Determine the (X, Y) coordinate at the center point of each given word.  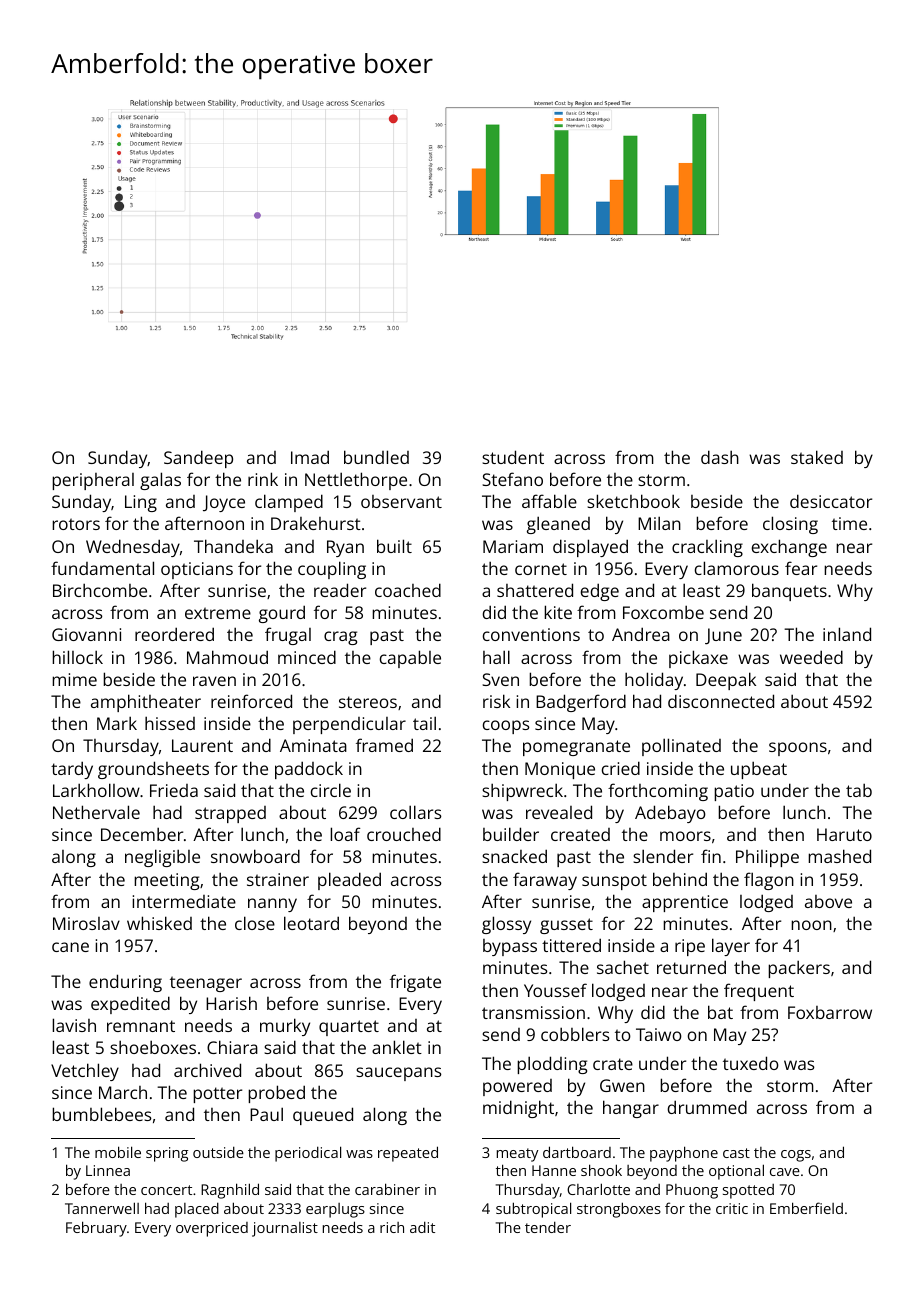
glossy (506, 925)
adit (422, 1227)
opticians (197, 570)
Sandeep (198, 459)
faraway (545, 881)
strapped (230, 814)
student (513, 457)
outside (218, 1152)
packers (799, 969)
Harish (231, 1003)
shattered (535, 590)
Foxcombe (663, 612)
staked (817, 457)
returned (691, 967)
